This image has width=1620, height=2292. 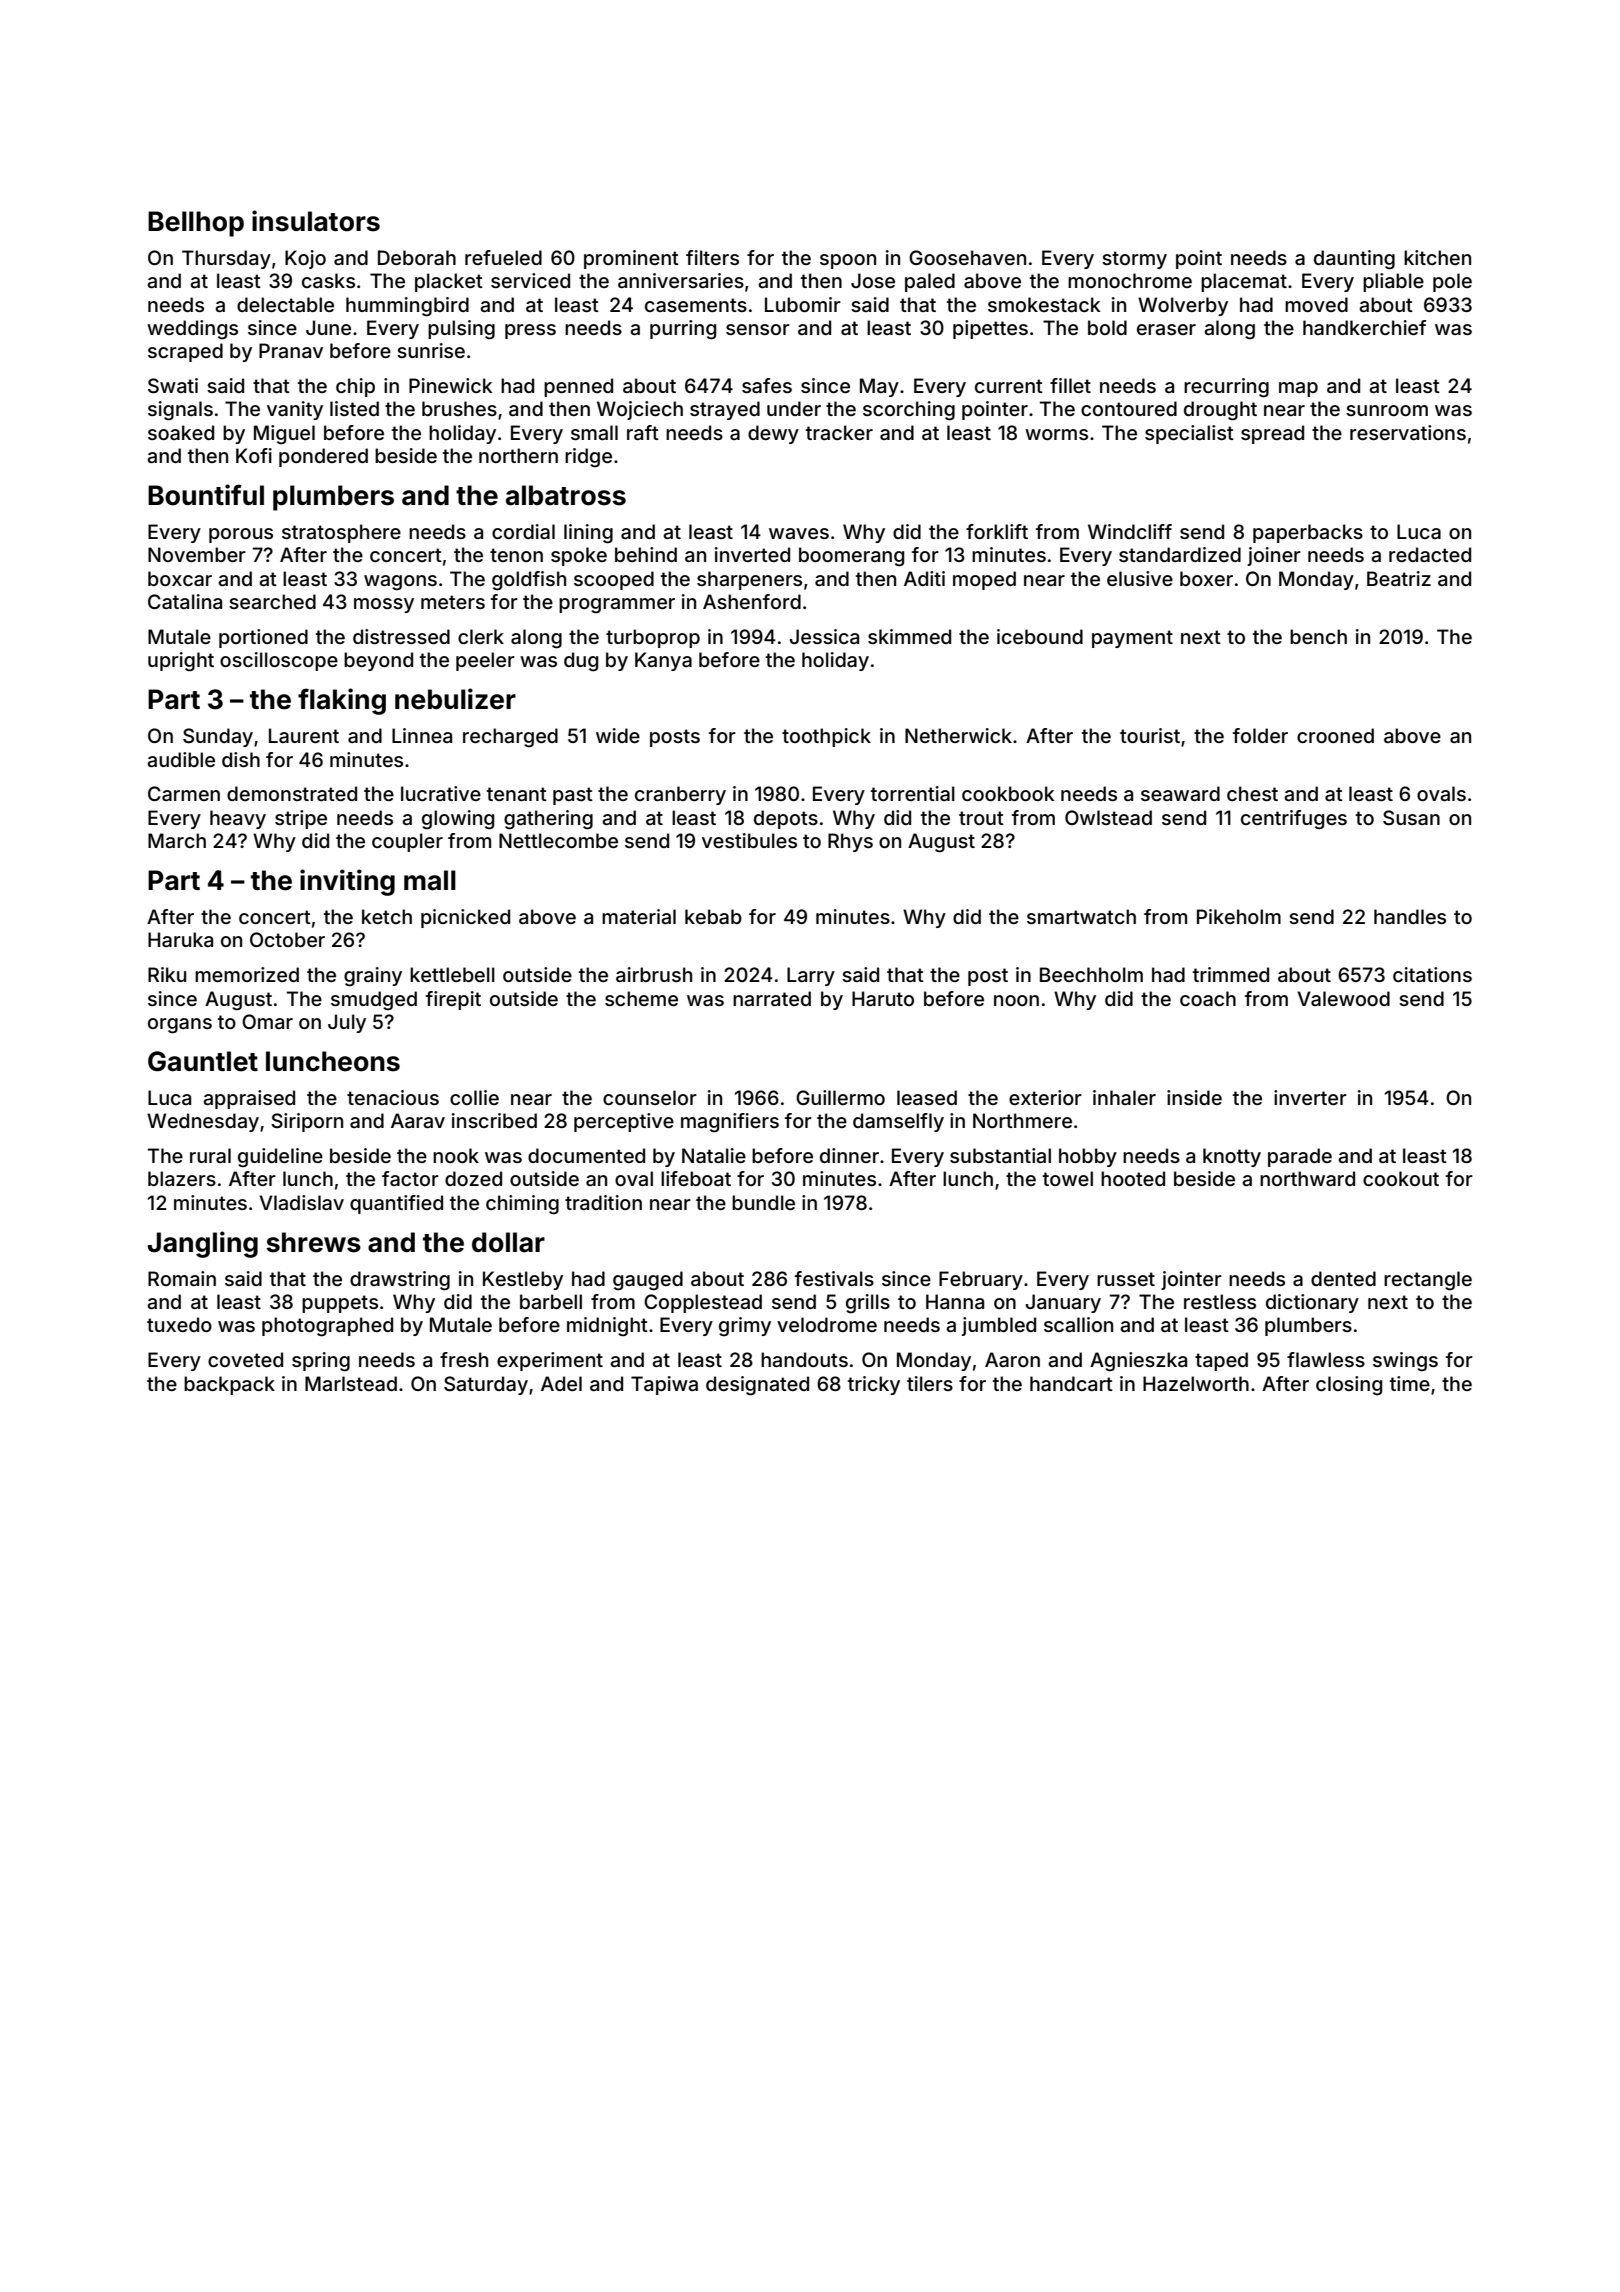 What do you see at coordinates (453, 602) in the image?
I see `meters` at bounding box center [453, 602].
